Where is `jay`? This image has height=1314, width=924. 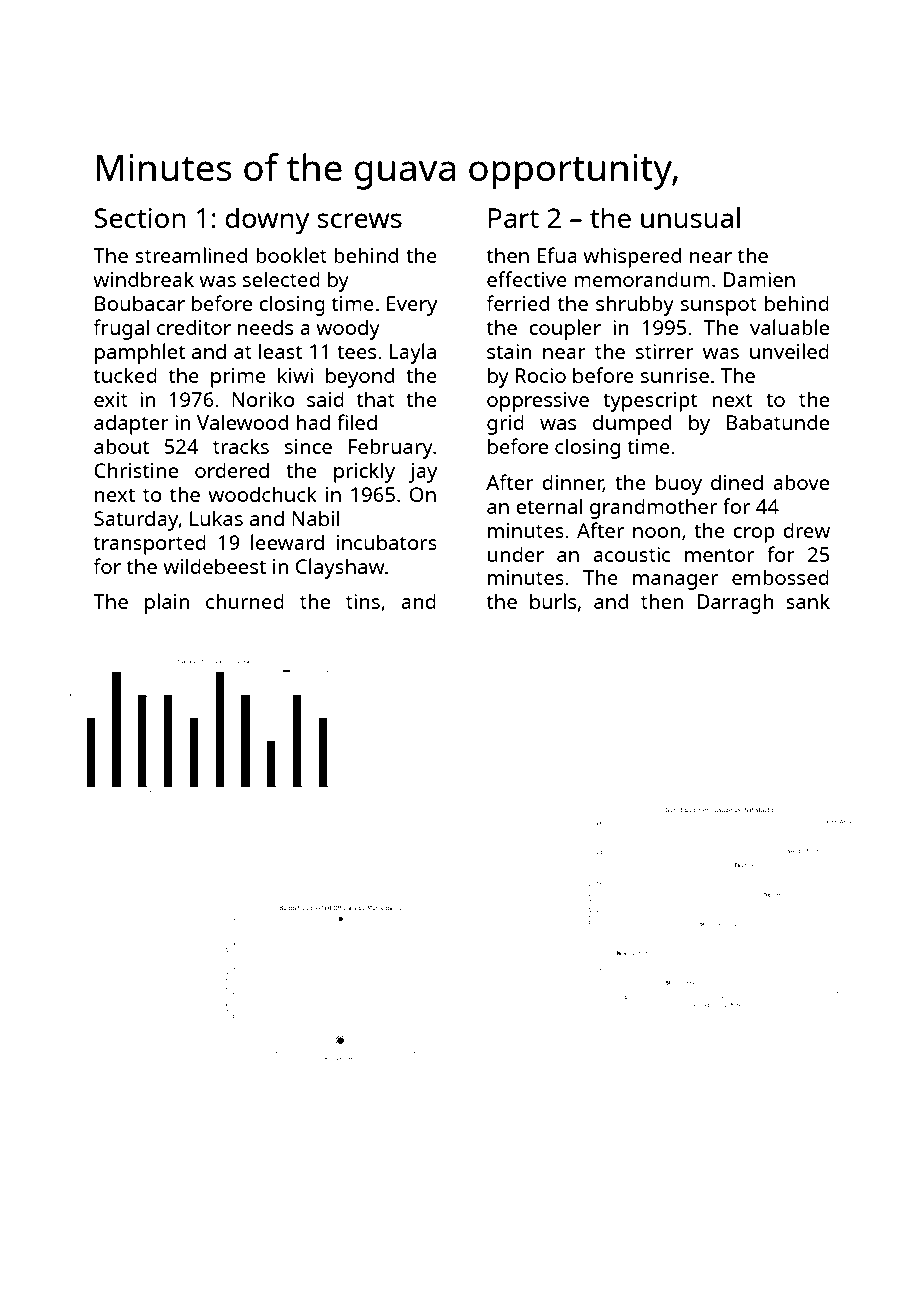
jay is located at coordinates (423, 473).
